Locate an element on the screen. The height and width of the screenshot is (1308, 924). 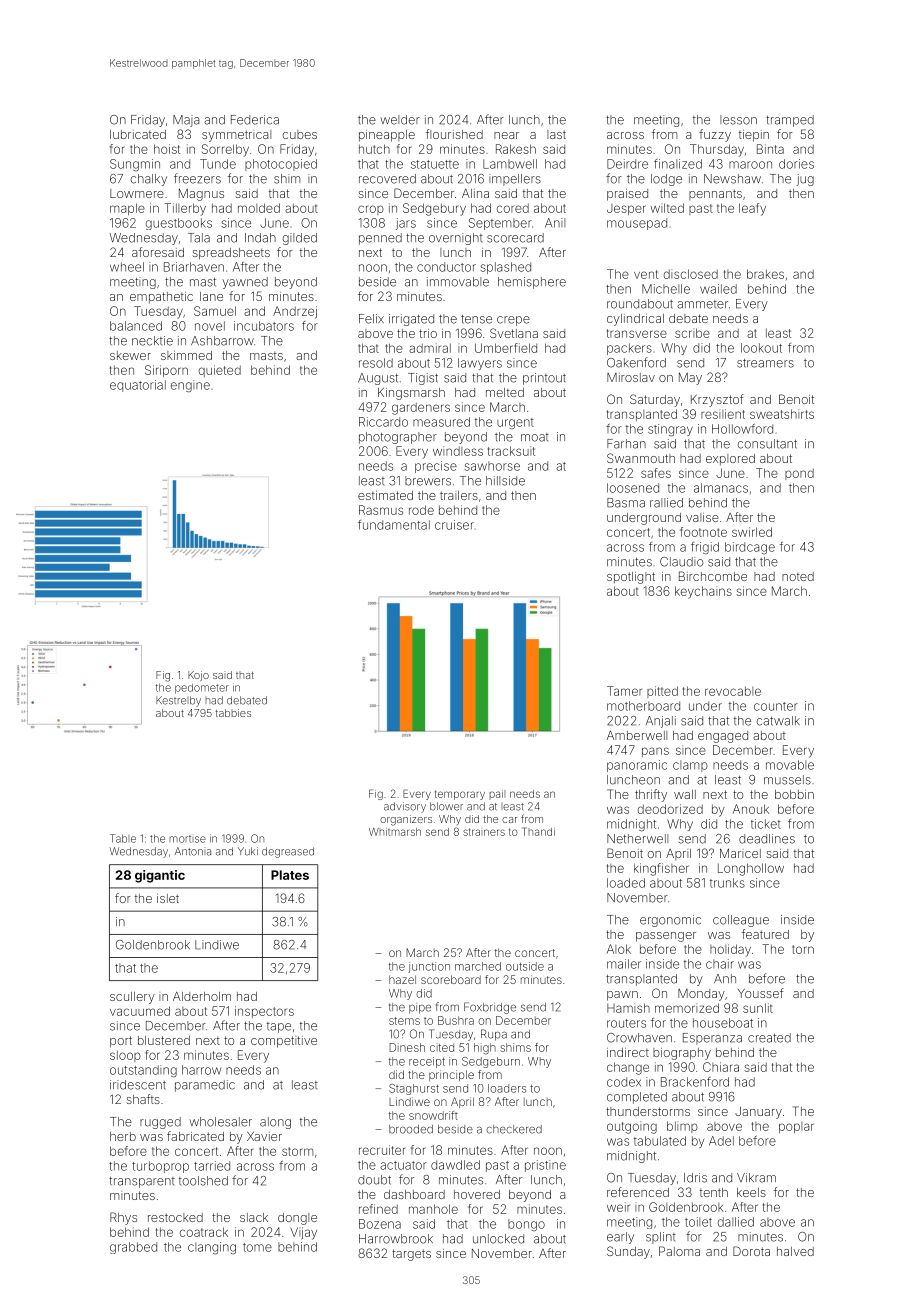
Kestrelby is located at coordinates (178, 701).
